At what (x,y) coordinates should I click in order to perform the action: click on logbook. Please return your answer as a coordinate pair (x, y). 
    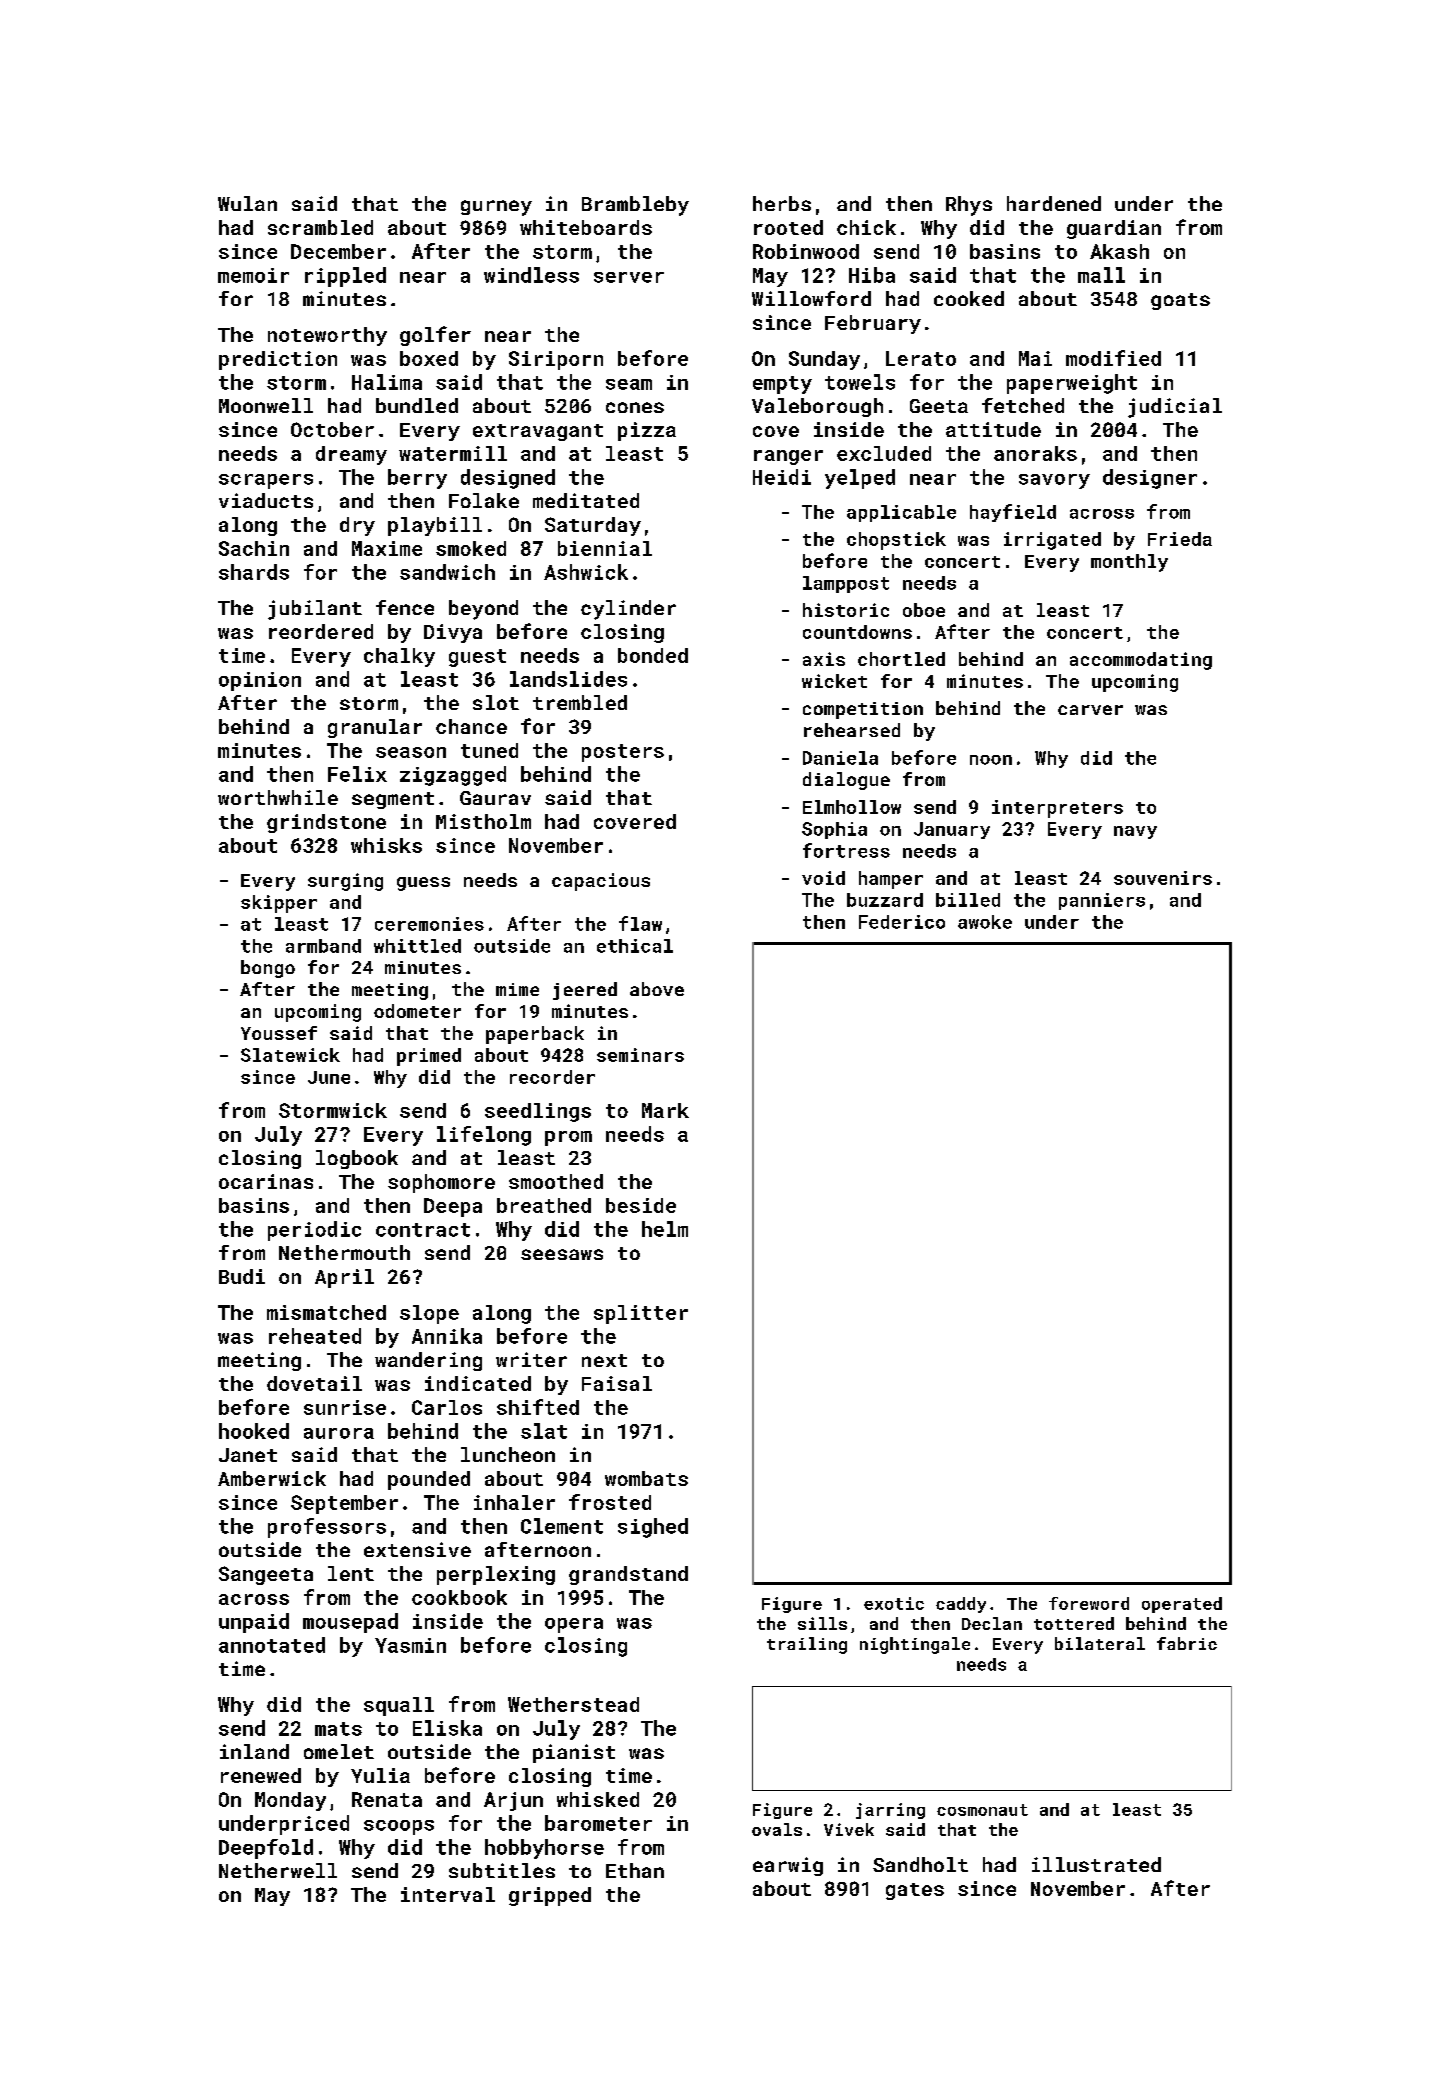
    Looking at the image, I should click on (357, 1159).
